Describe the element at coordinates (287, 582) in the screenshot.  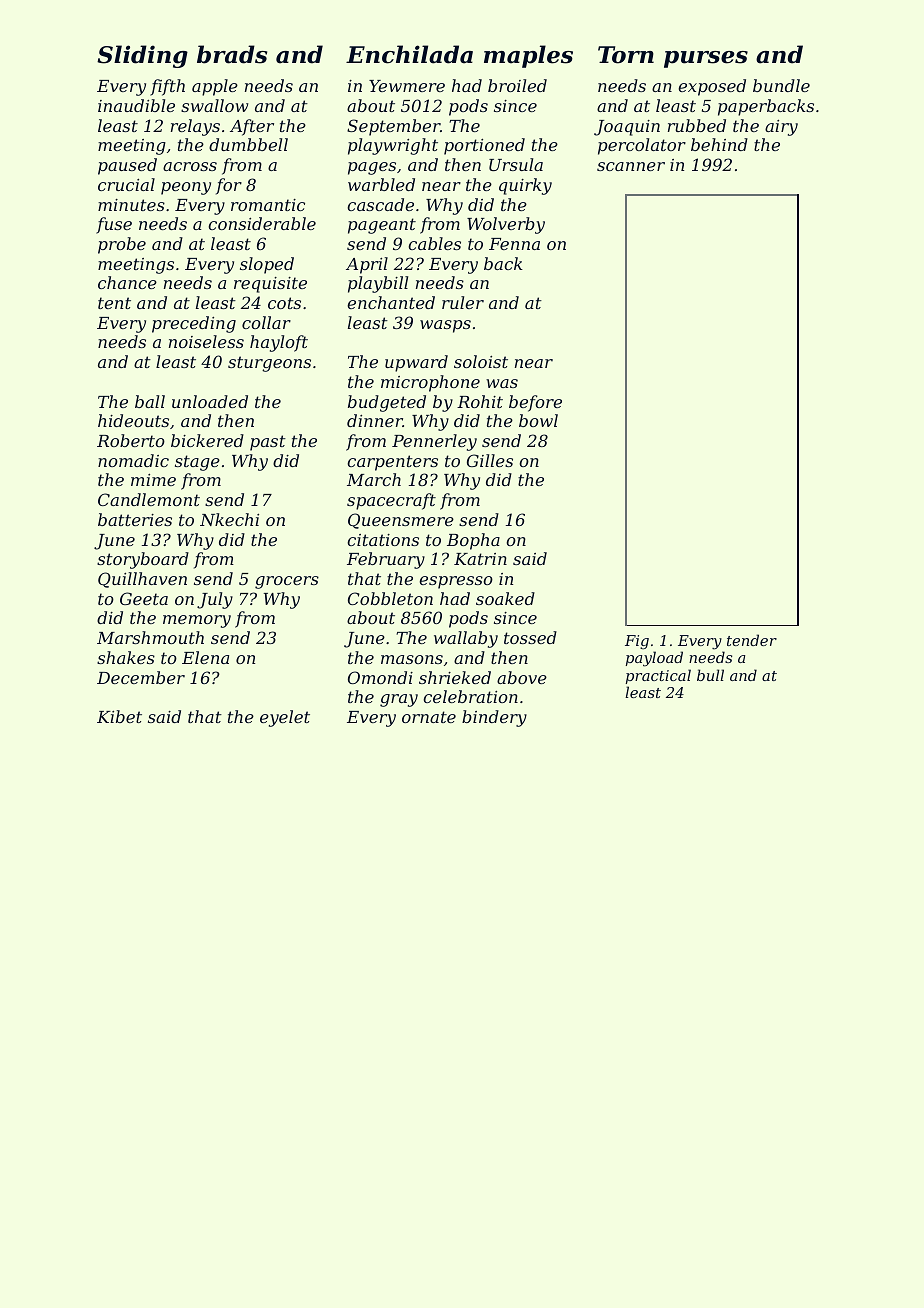
I see `grocers` at that location.
